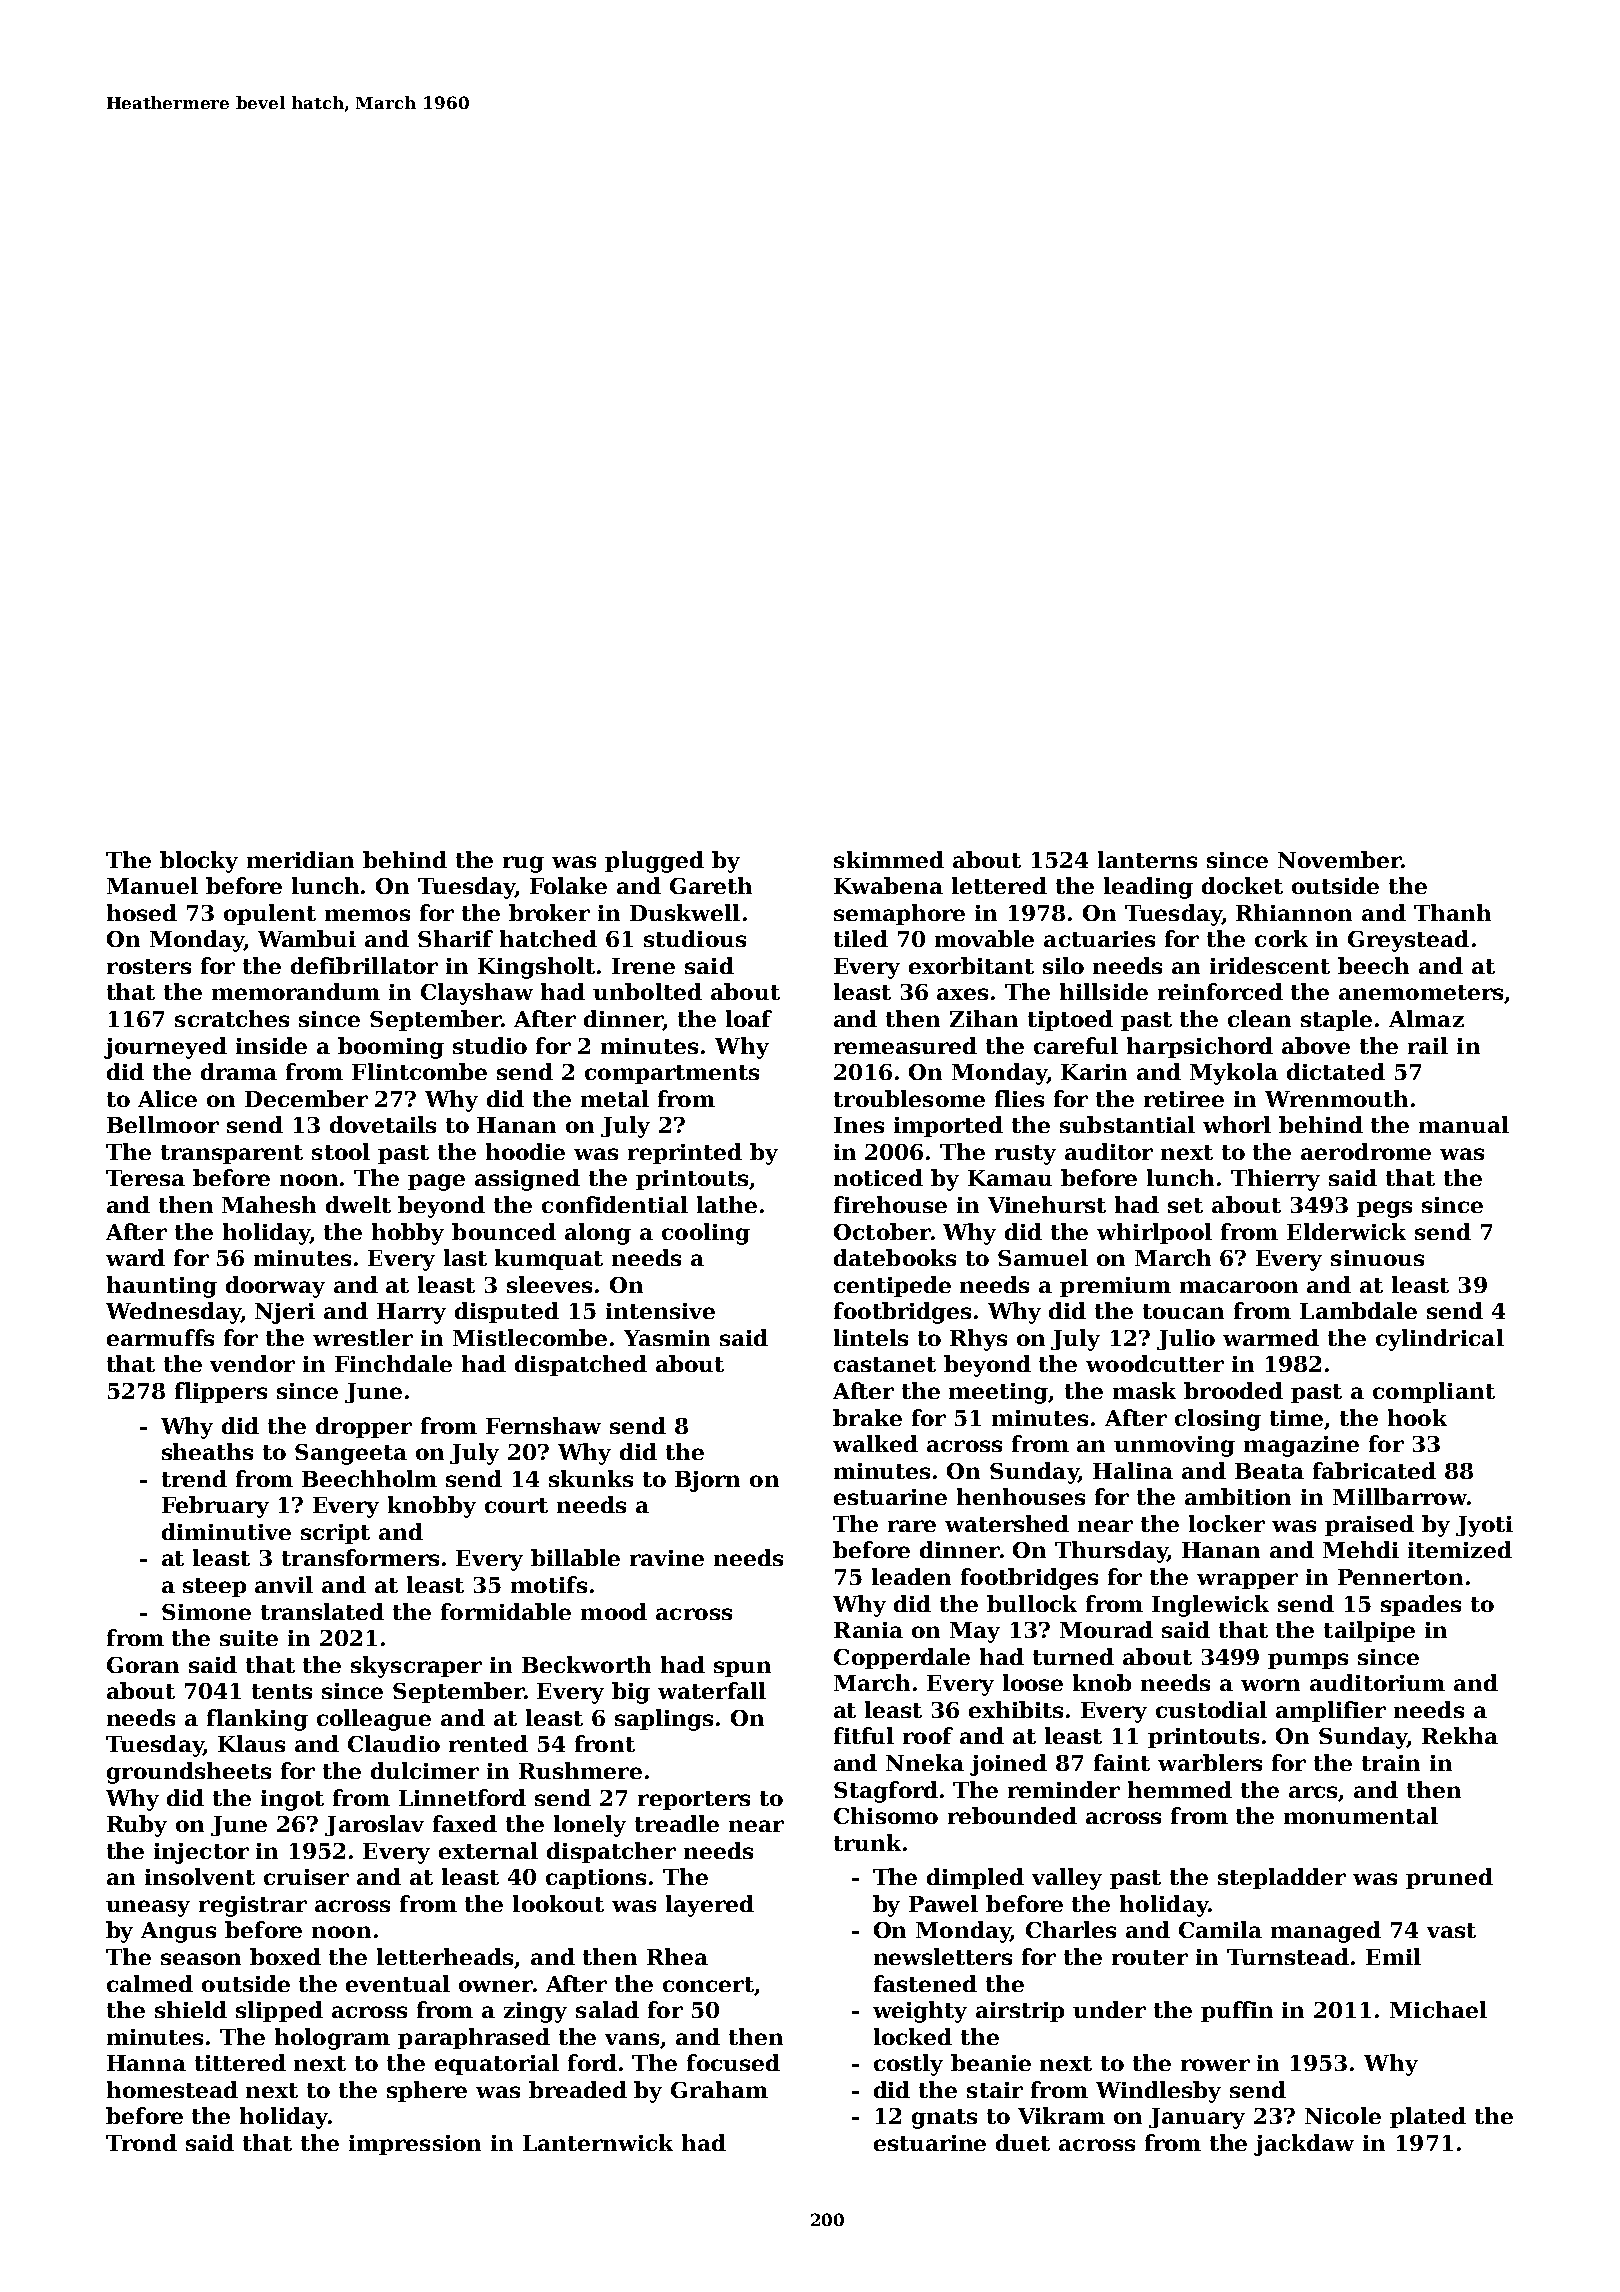 The image size is (1620, 2292). What do you see at coordinates (141, 2142) in the image?
I see `Trond` at bounding box center [141, 2142].
